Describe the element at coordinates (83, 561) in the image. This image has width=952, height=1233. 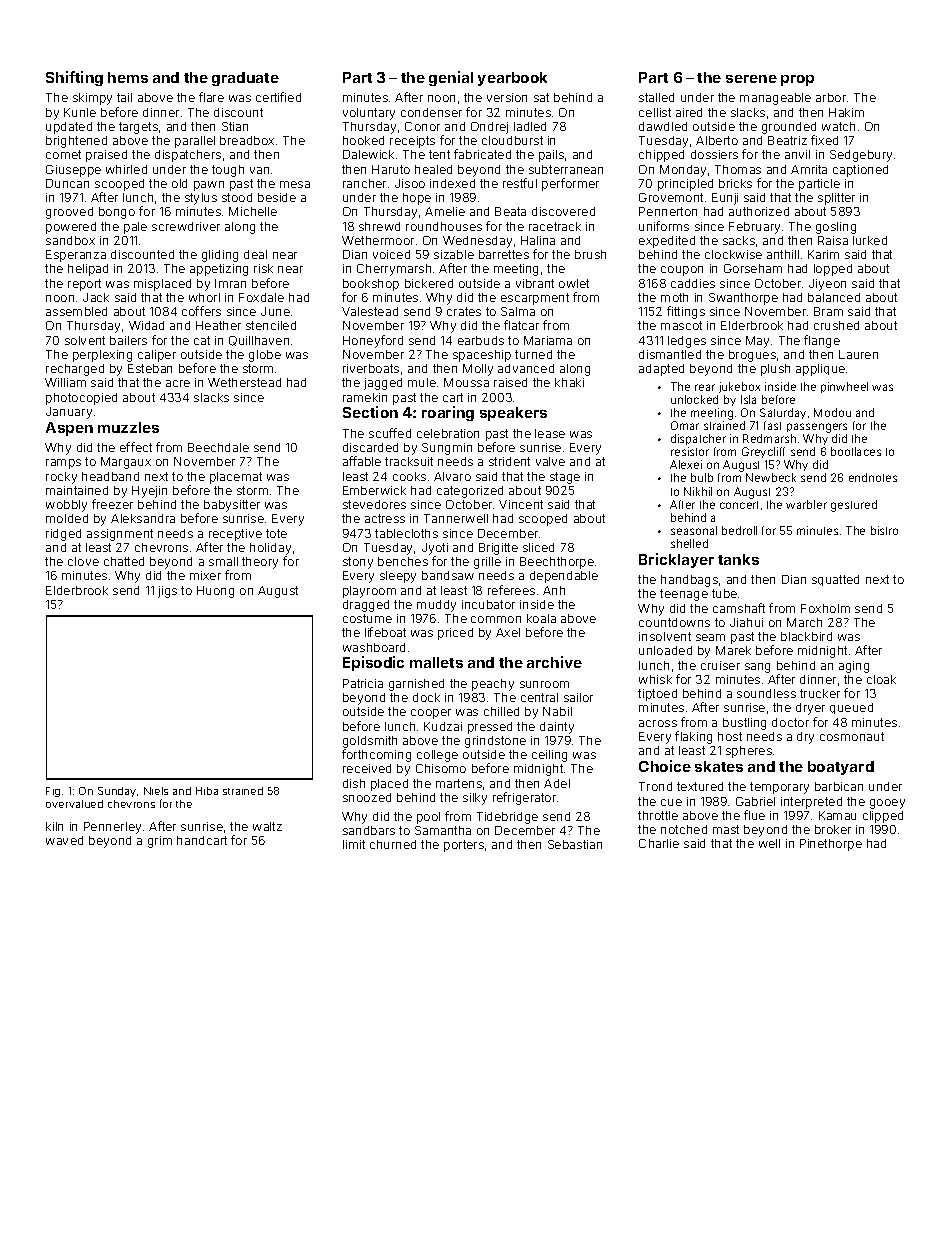
I see `clove` at that location.
